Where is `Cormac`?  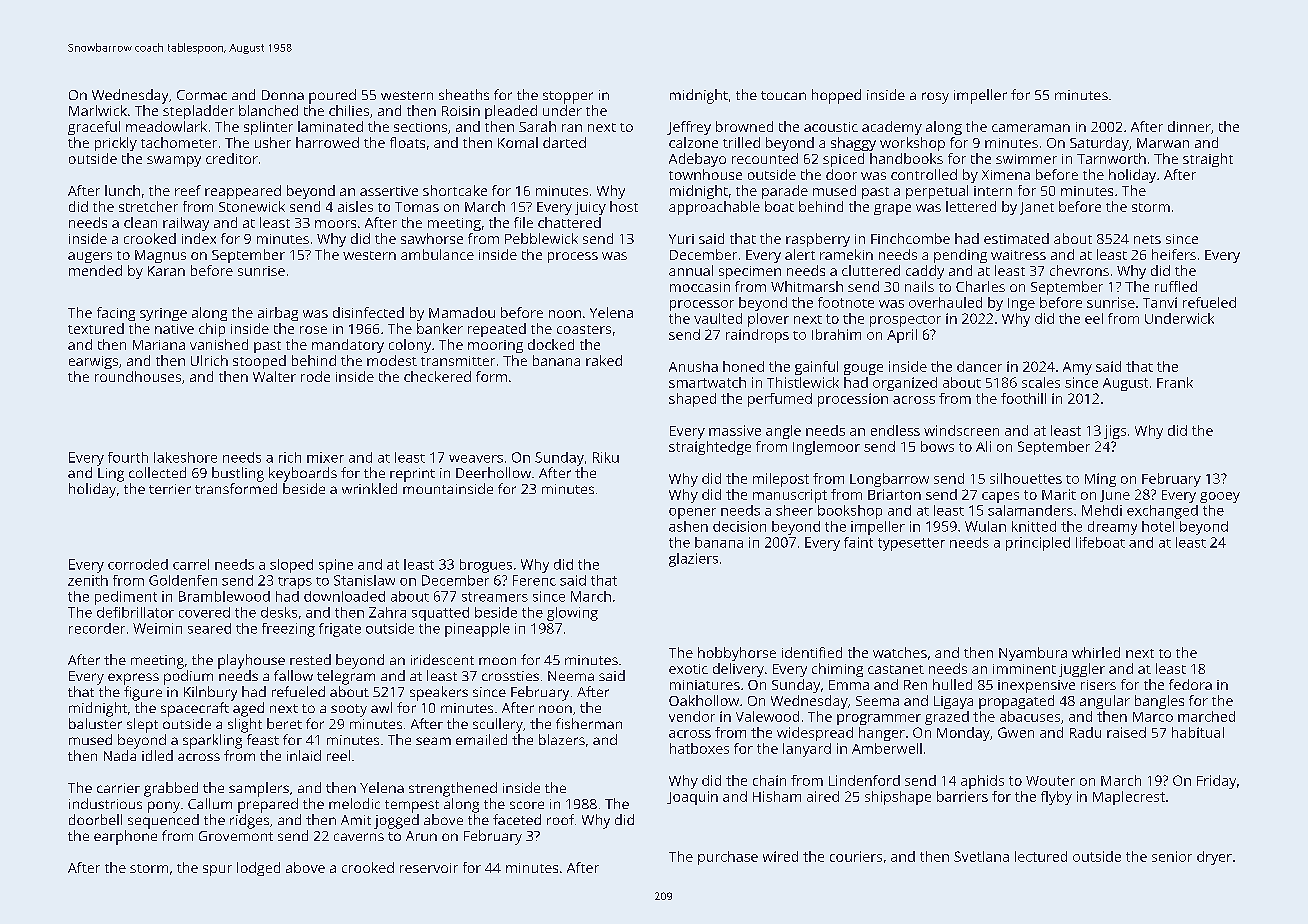
Cormac is located at coordinates (202, 95).
